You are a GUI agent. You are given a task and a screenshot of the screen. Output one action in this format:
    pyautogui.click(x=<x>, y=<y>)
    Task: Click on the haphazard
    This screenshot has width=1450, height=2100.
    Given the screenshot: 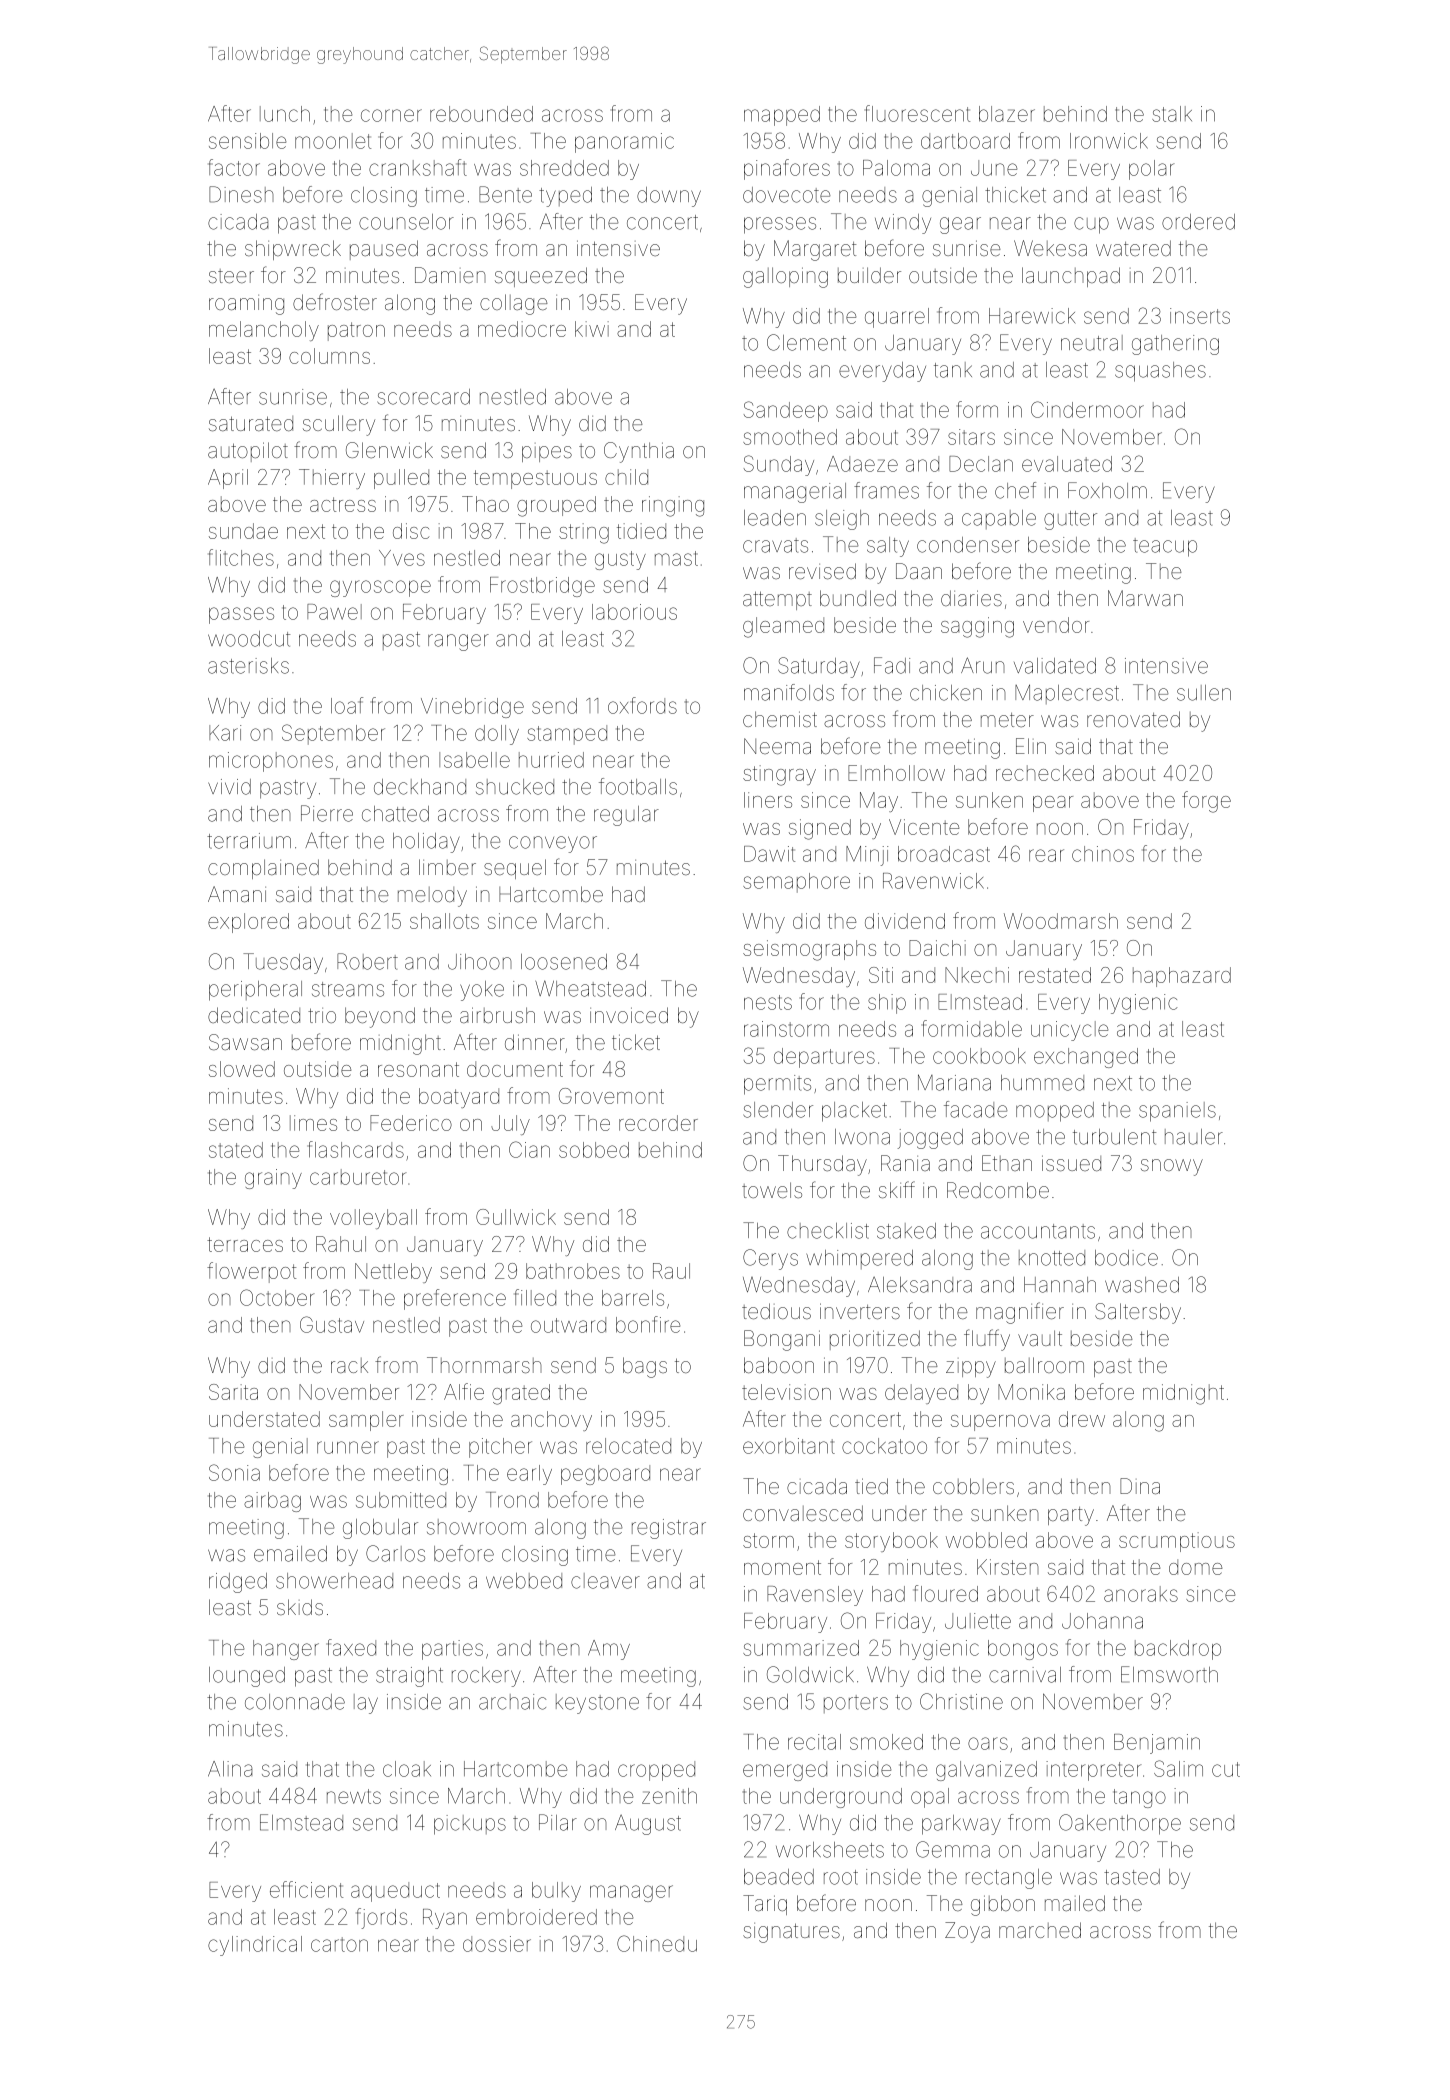 What is the action you would take?
    pyautogui.click(x=1182, y=977)
